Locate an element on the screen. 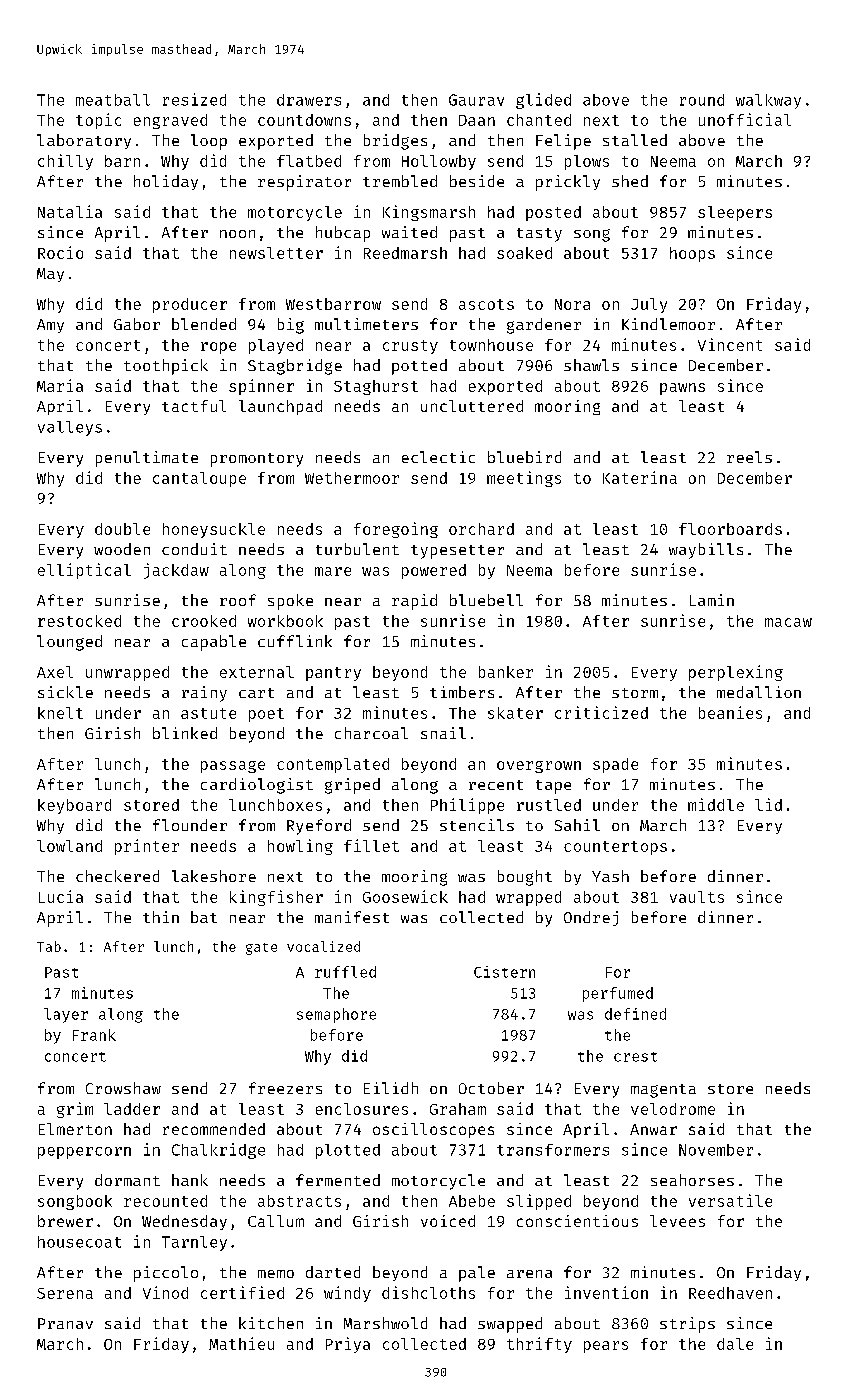 The width and height of the screenshot is (849, 1400). jackdaw is located at coordinates (176, 571).
